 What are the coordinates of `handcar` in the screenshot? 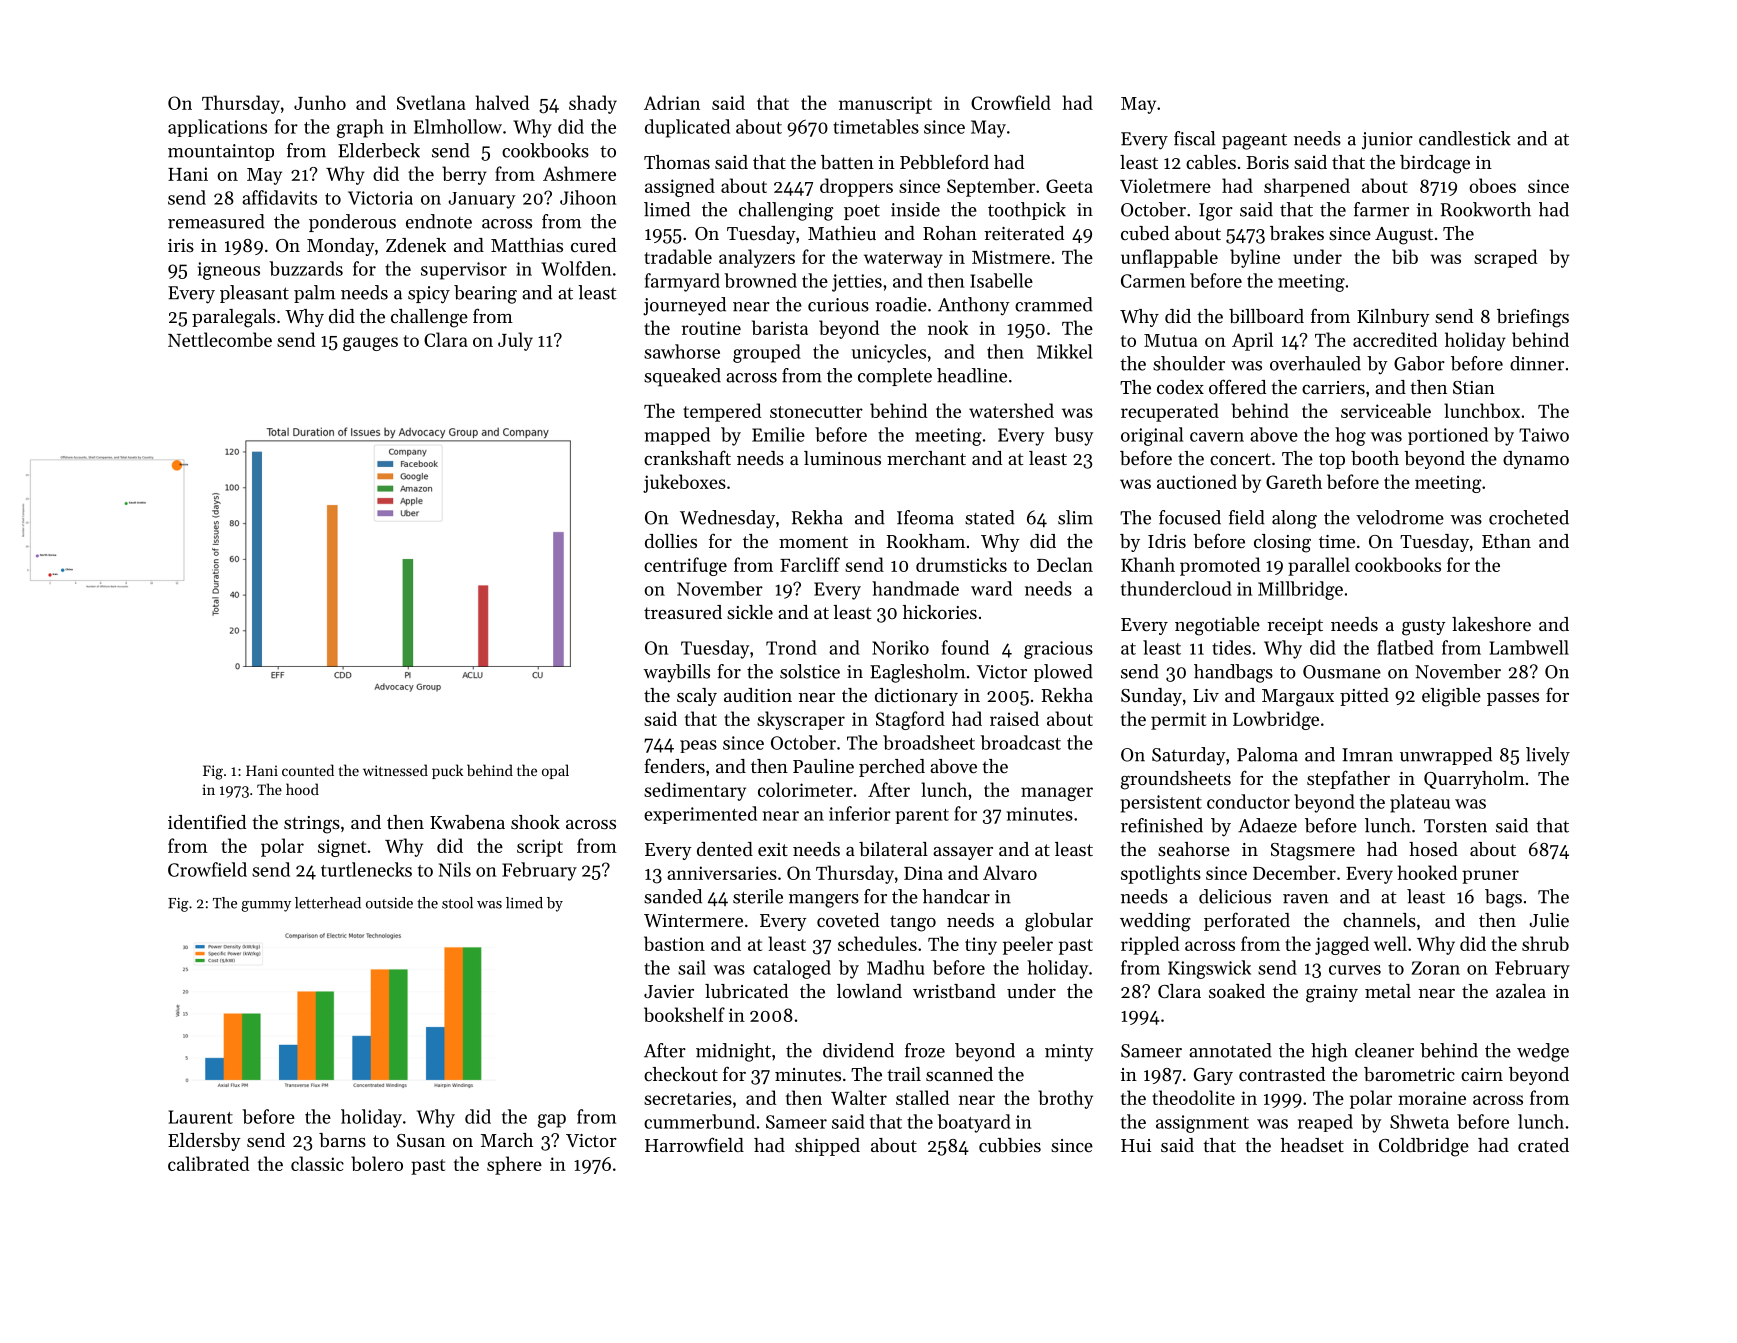 It's located at (956, 896).
